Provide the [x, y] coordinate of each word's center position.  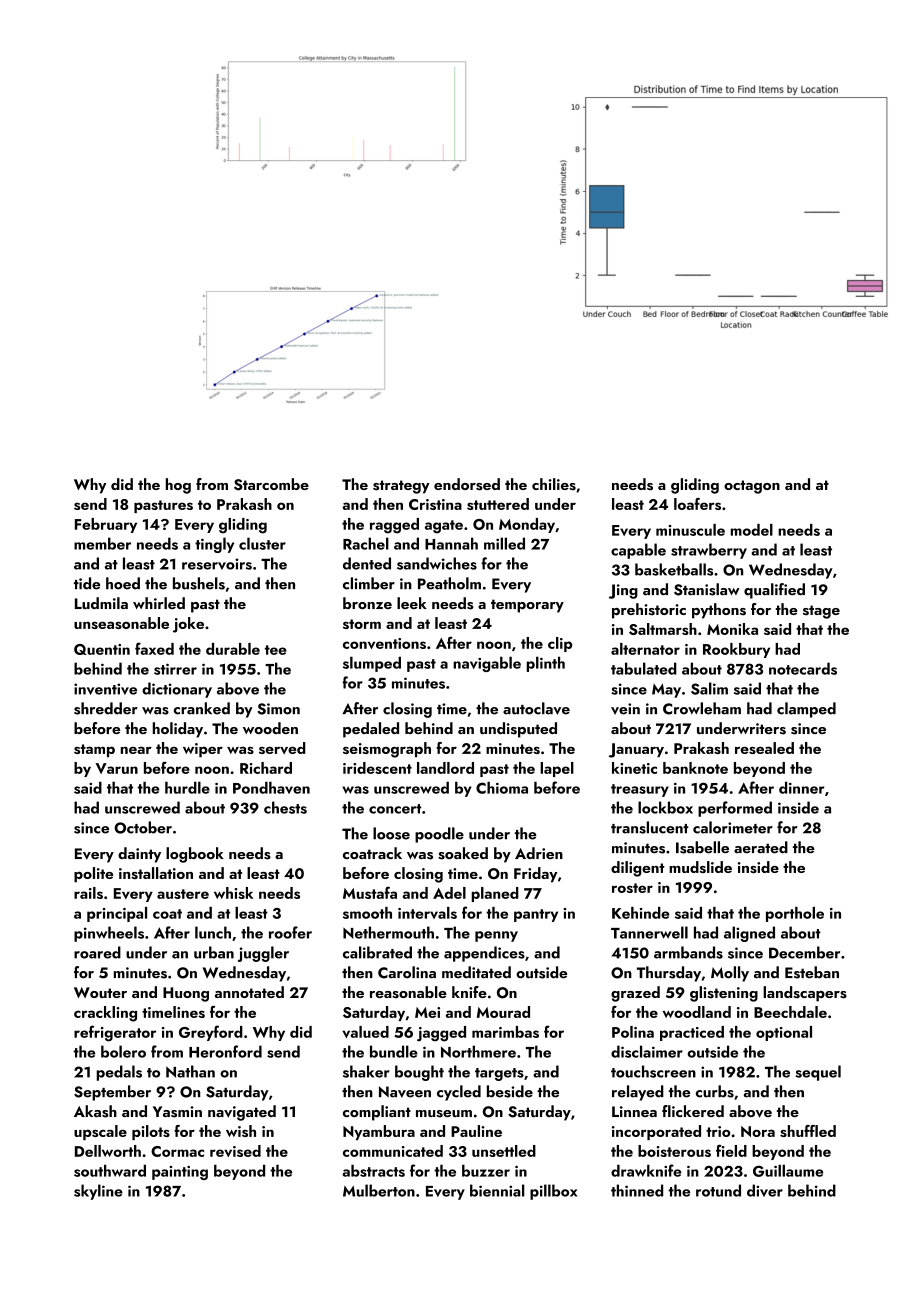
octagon [752, 487]
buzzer [486, 1170]
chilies [554, 484]
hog [178, 486]
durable [233, 649]
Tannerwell [649, 932]
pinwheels [109, 934]
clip [560, 644]
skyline [98, 1192]
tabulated [644, 668]
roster [632, 888]
